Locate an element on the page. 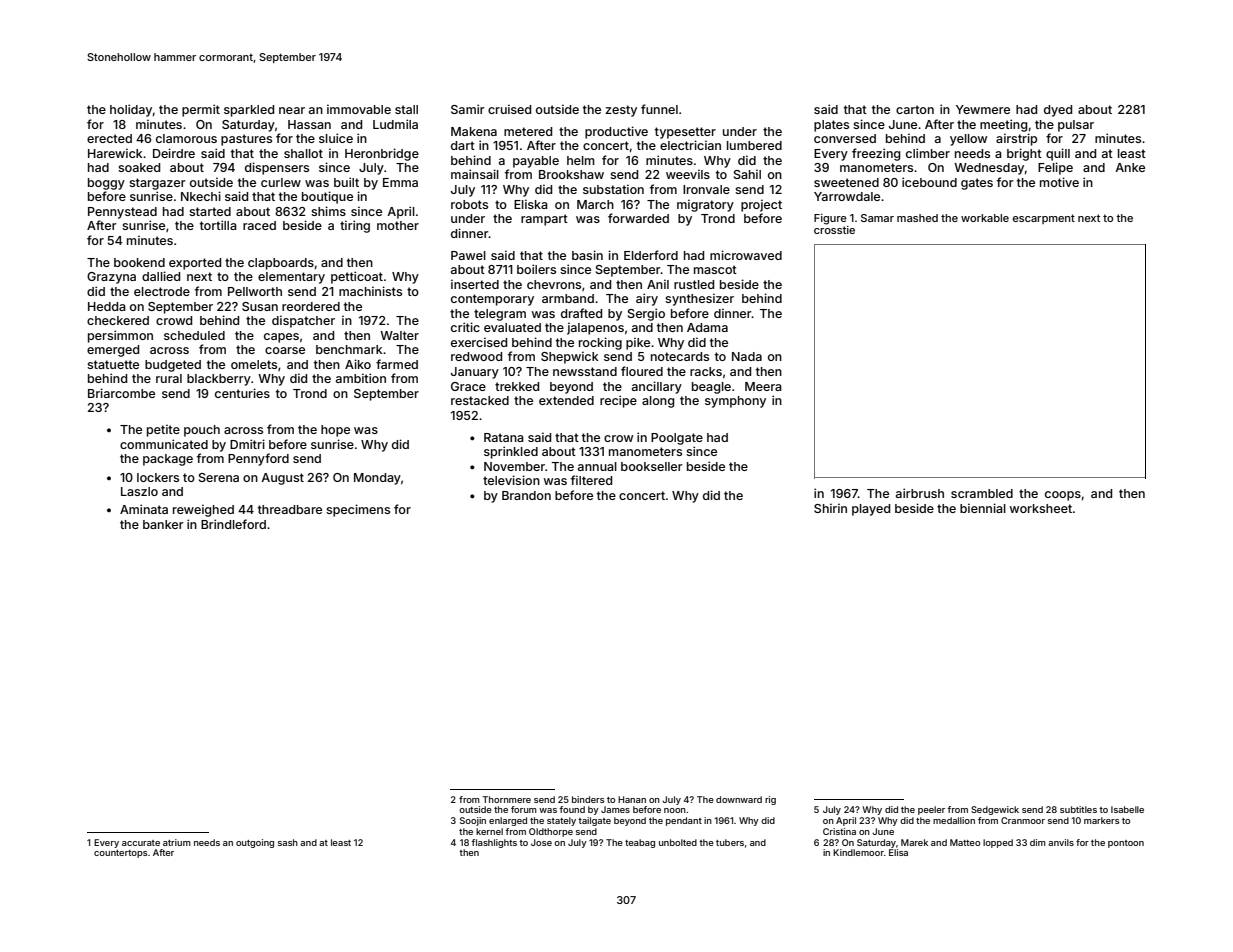  worksheet is located at coordinates (1041, 508).
